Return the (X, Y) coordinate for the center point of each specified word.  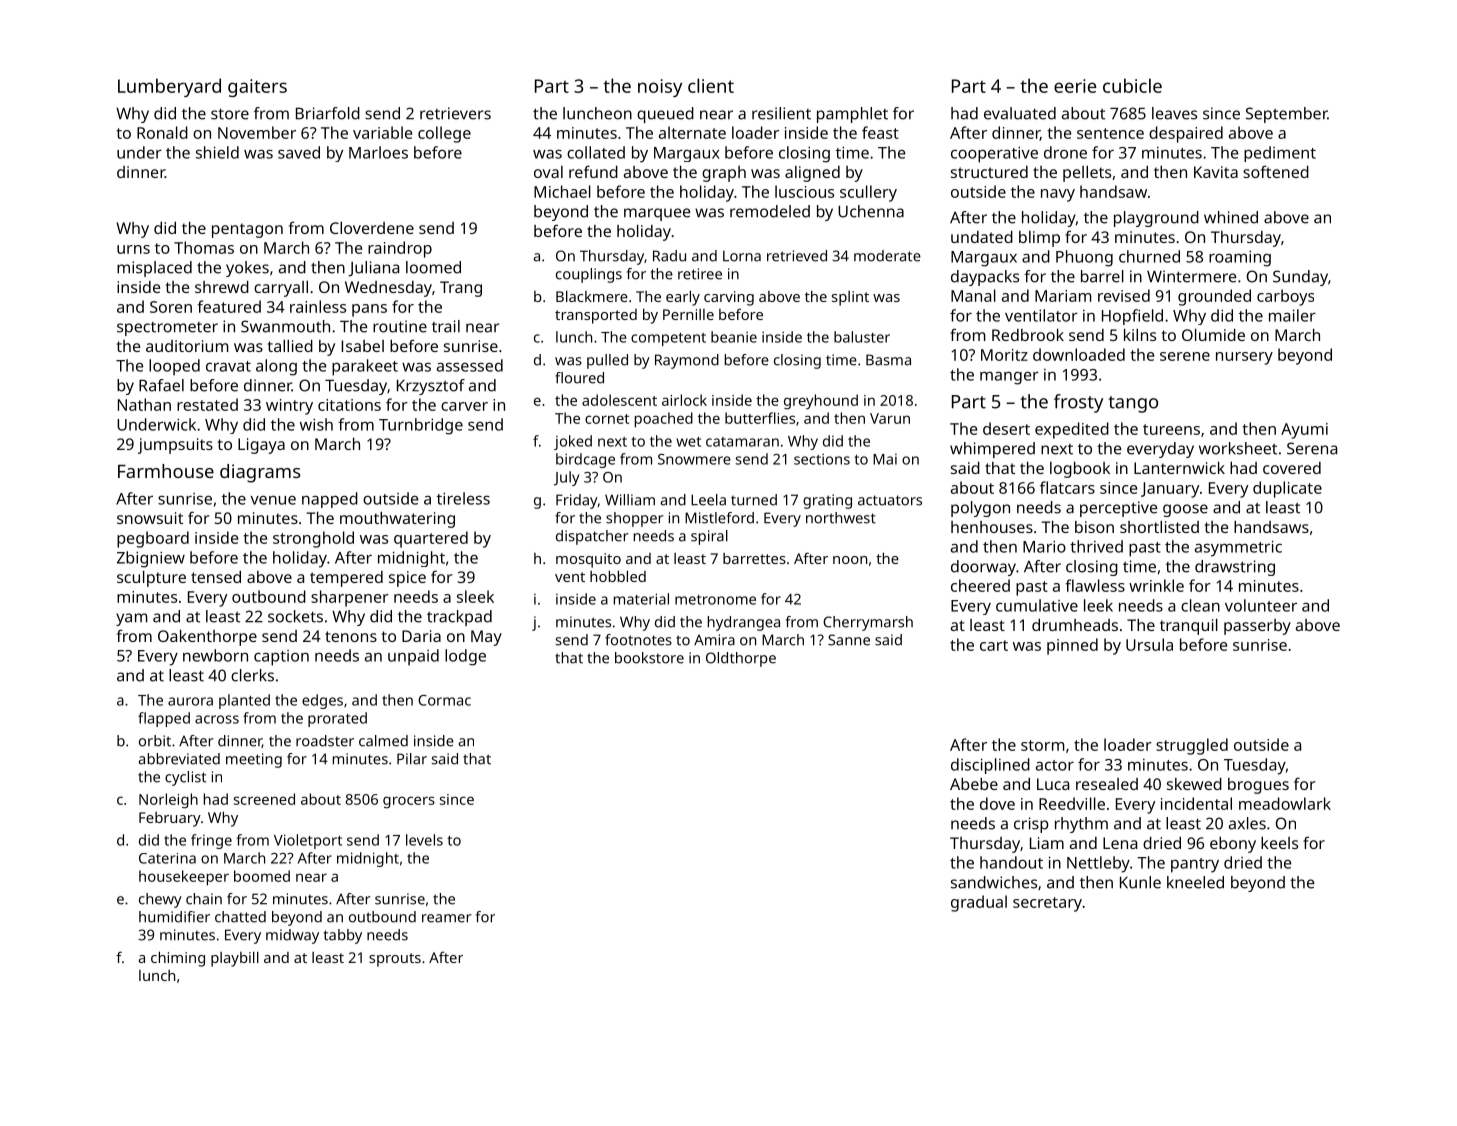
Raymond (687, 361)
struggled (1192, 746)
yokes (247, 269)
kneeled (1195, 882)
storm (1043, 745)
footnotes (638, 640)
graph (724, 174)
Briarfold (328, 113)
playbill (235, 959)
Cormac (444, 700)
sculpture (151, 579)
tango (1133, 404)
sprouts (395, 960)
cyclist (185, 778)
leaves (1174, 113)
